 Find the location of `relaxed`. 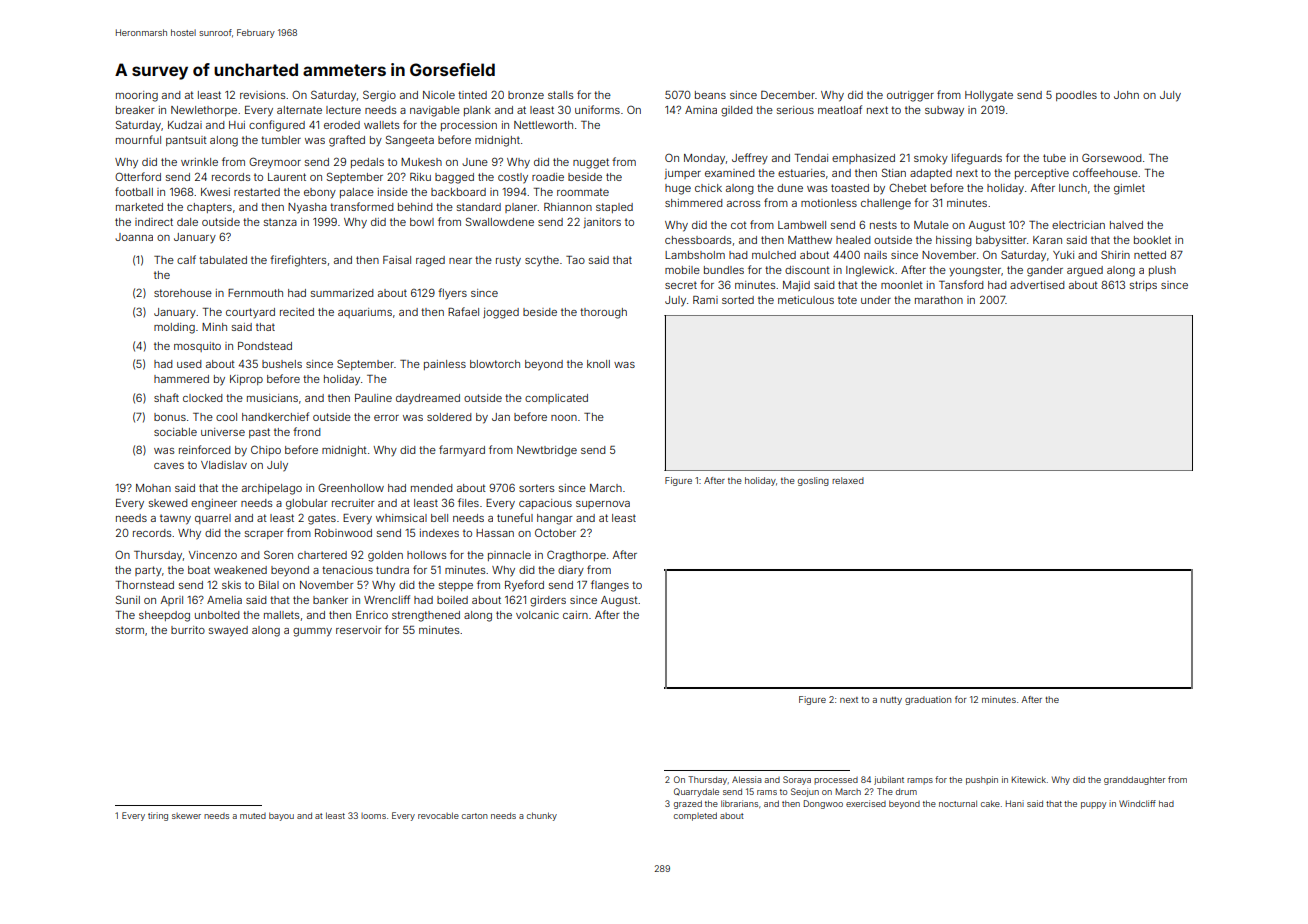

relaxed is located at coordinates (848, 480).
